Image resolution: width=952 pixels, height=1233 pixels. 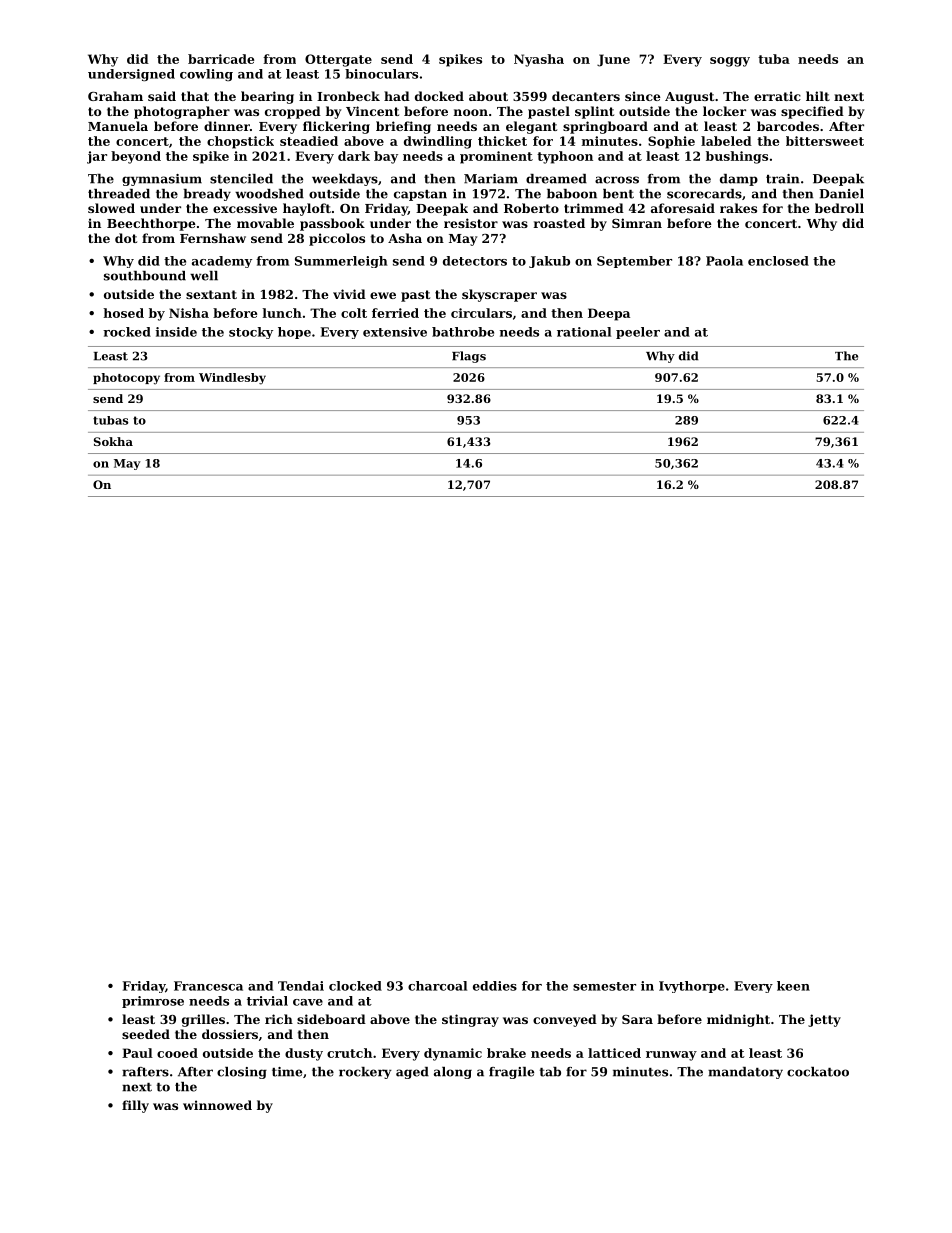 What do you see at coordinates (469, 357) in the document?
I see `Flags` at bounding box center [469, 357].
